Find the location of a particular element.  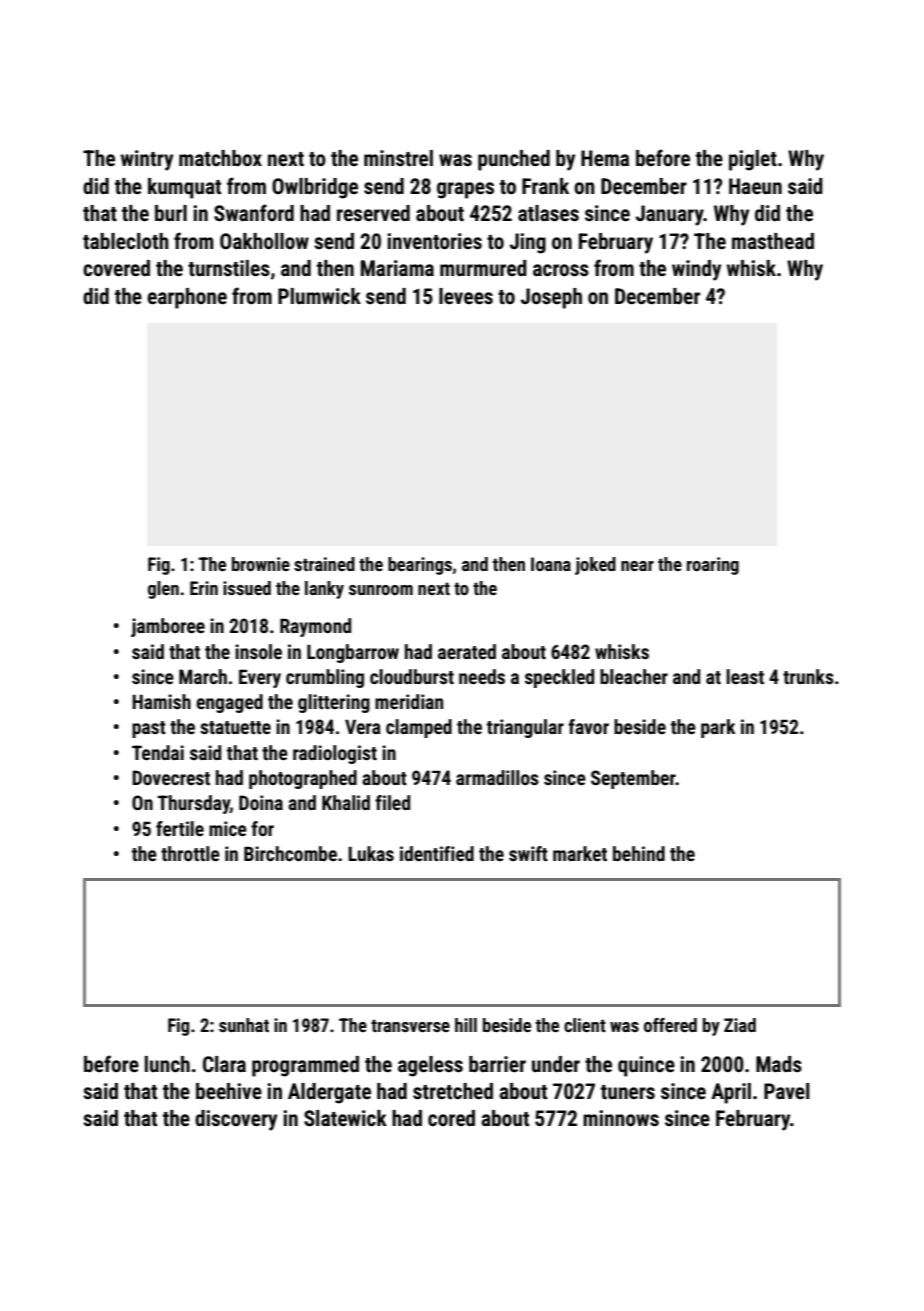

swift is located at coordinates (528, 853).
